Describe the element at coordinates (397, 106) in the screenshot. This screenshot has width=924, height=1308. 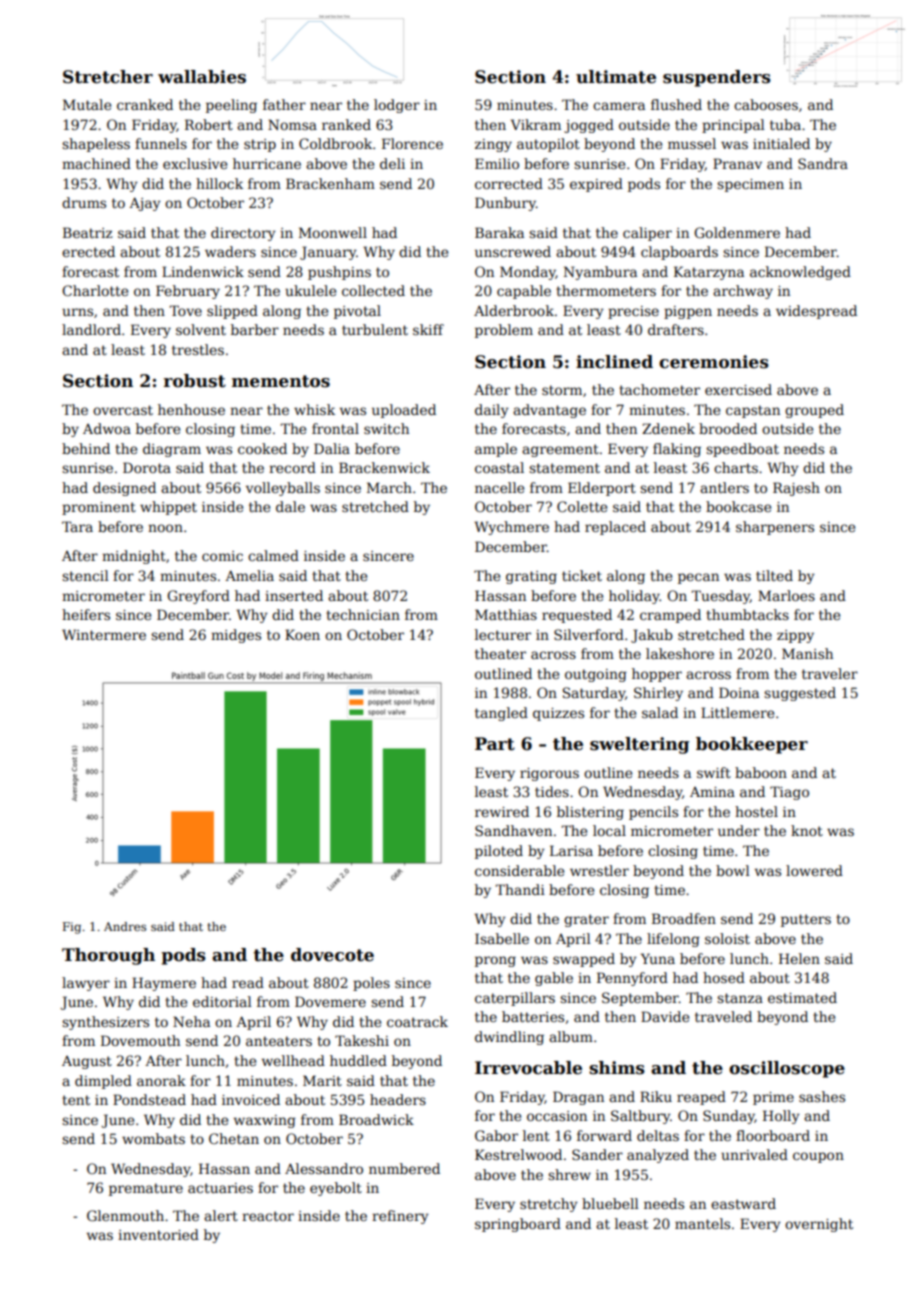
I see `lodger` at that location.
